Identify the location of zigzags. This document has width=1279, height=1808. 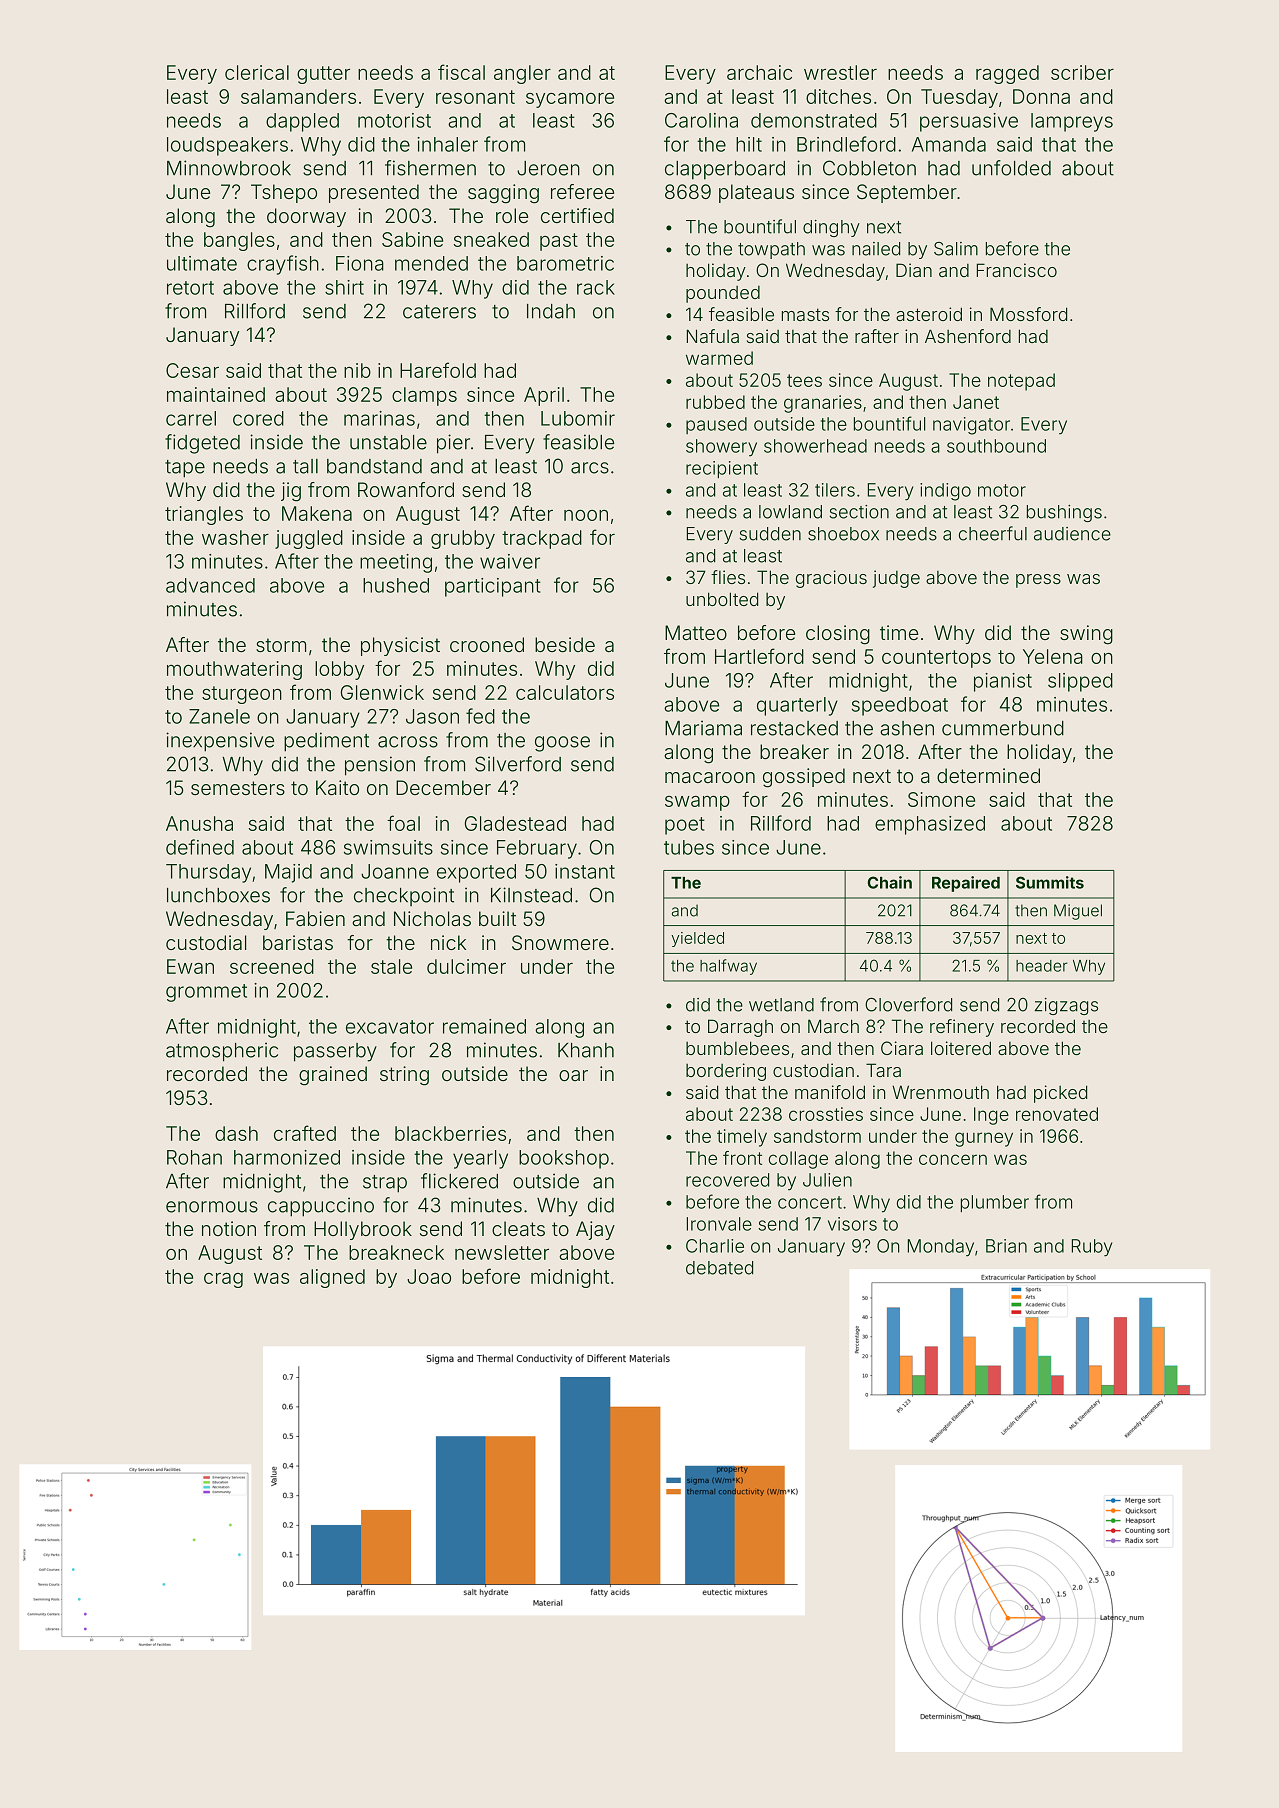
(1066, 1006).
